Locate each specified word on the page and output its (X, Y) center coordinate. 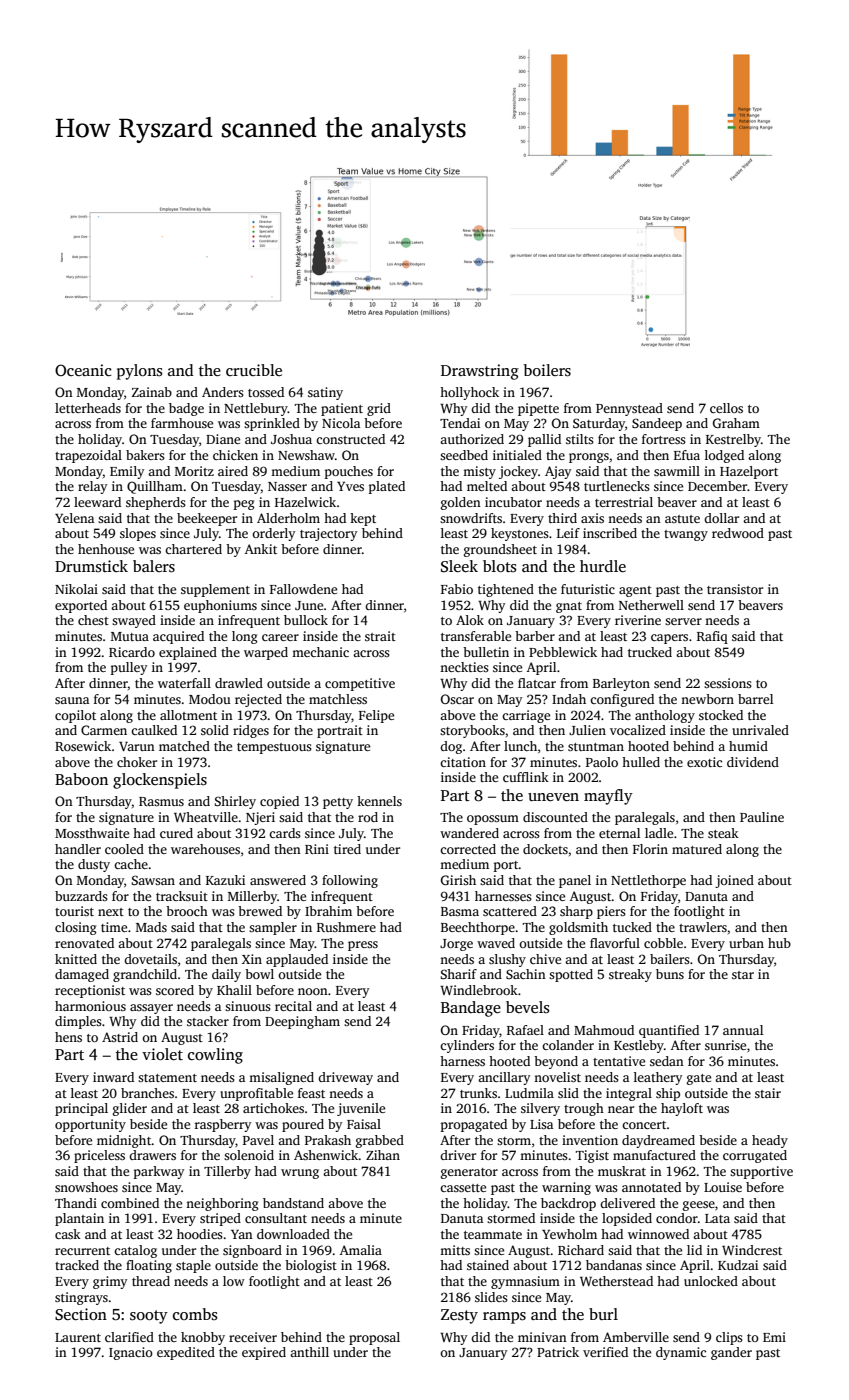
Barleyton (621, 684)
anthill (309, 1352)
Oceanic (83, 370)
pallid (544, 440)
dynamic (681, 1353)
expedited (186, 1353)
